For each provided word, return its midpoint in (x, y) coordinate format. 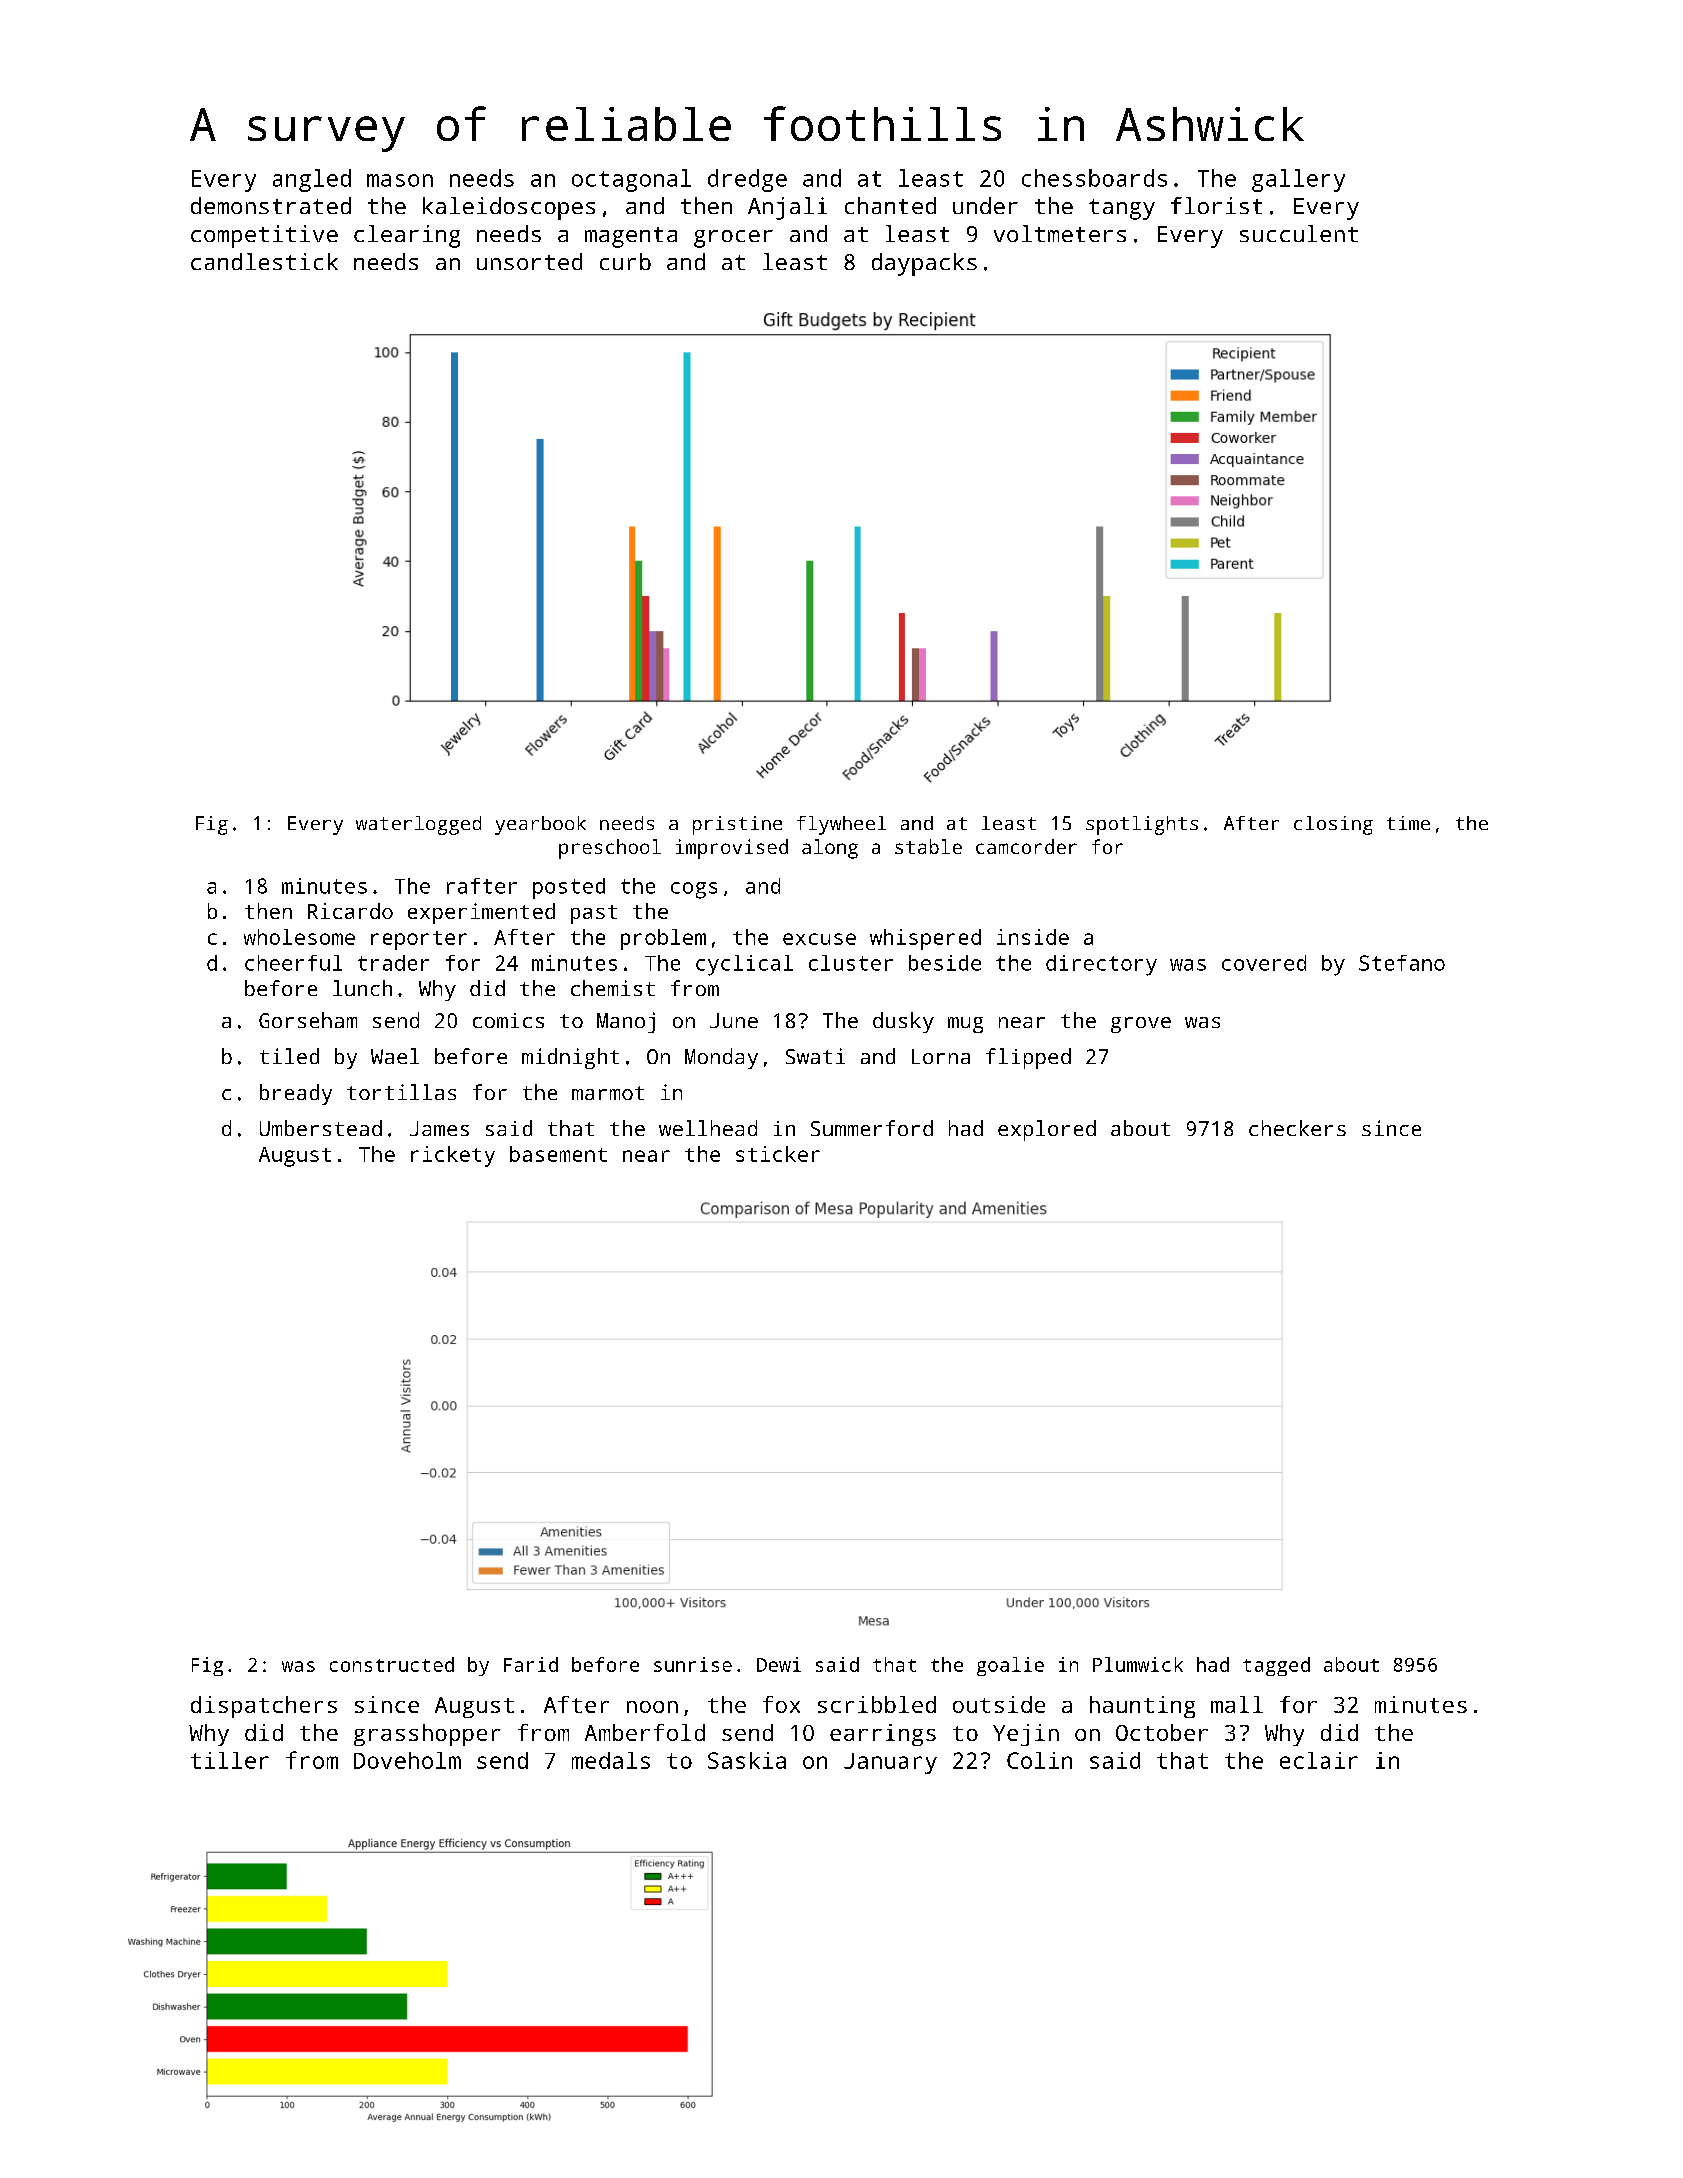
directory (1101, 965)
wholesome (299, 937)
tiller (230, 1760)
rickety (453, 1156)
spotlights (1142, 825)
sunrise (693, 1664)
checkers (1297, 1128)
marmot (608, 1093)
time (1408, 823)
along (830, 849)
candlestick (264, 261)
